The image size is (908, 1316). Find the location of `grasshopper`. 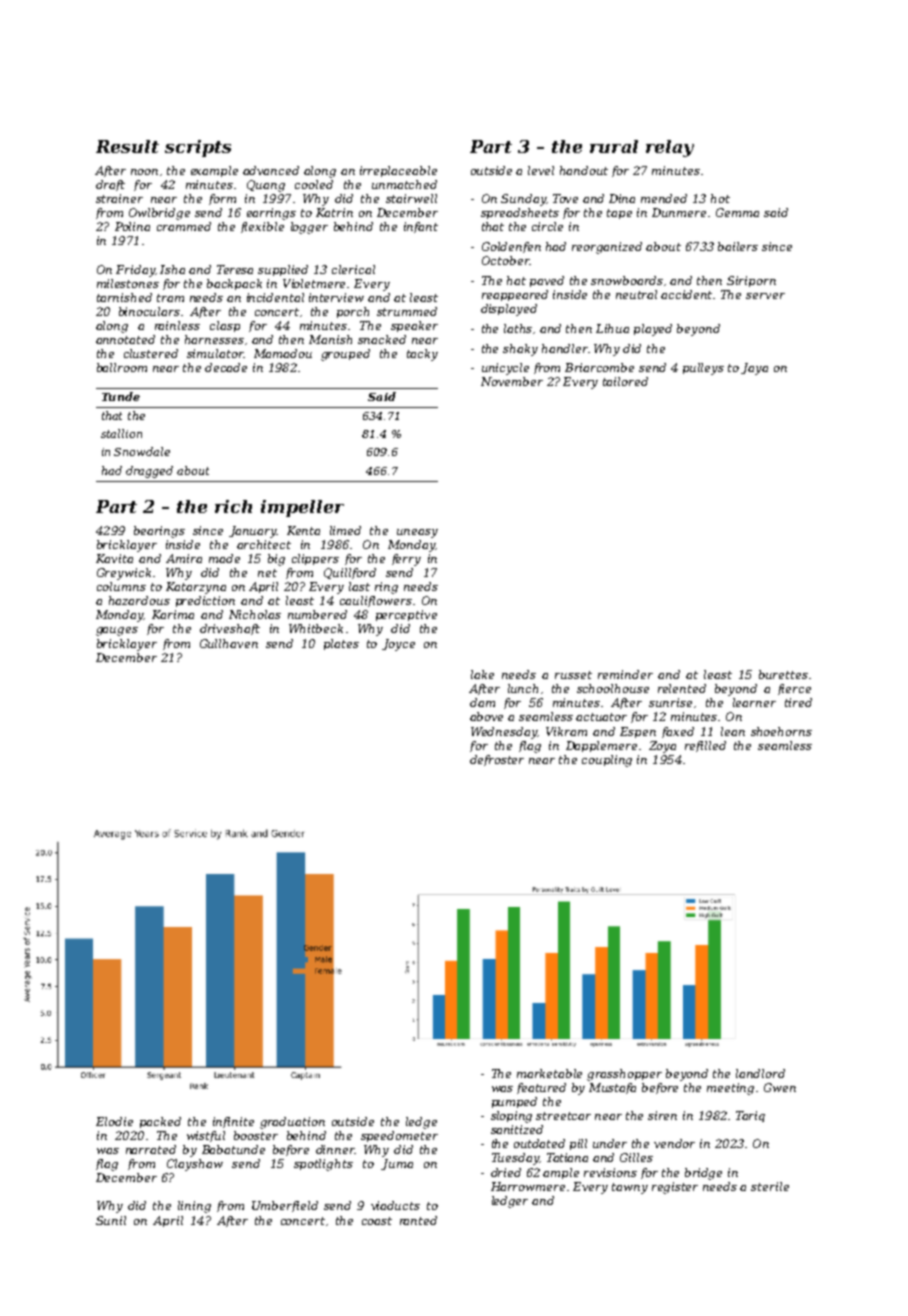

grasshopper is located at coordinates (624, 1075).
